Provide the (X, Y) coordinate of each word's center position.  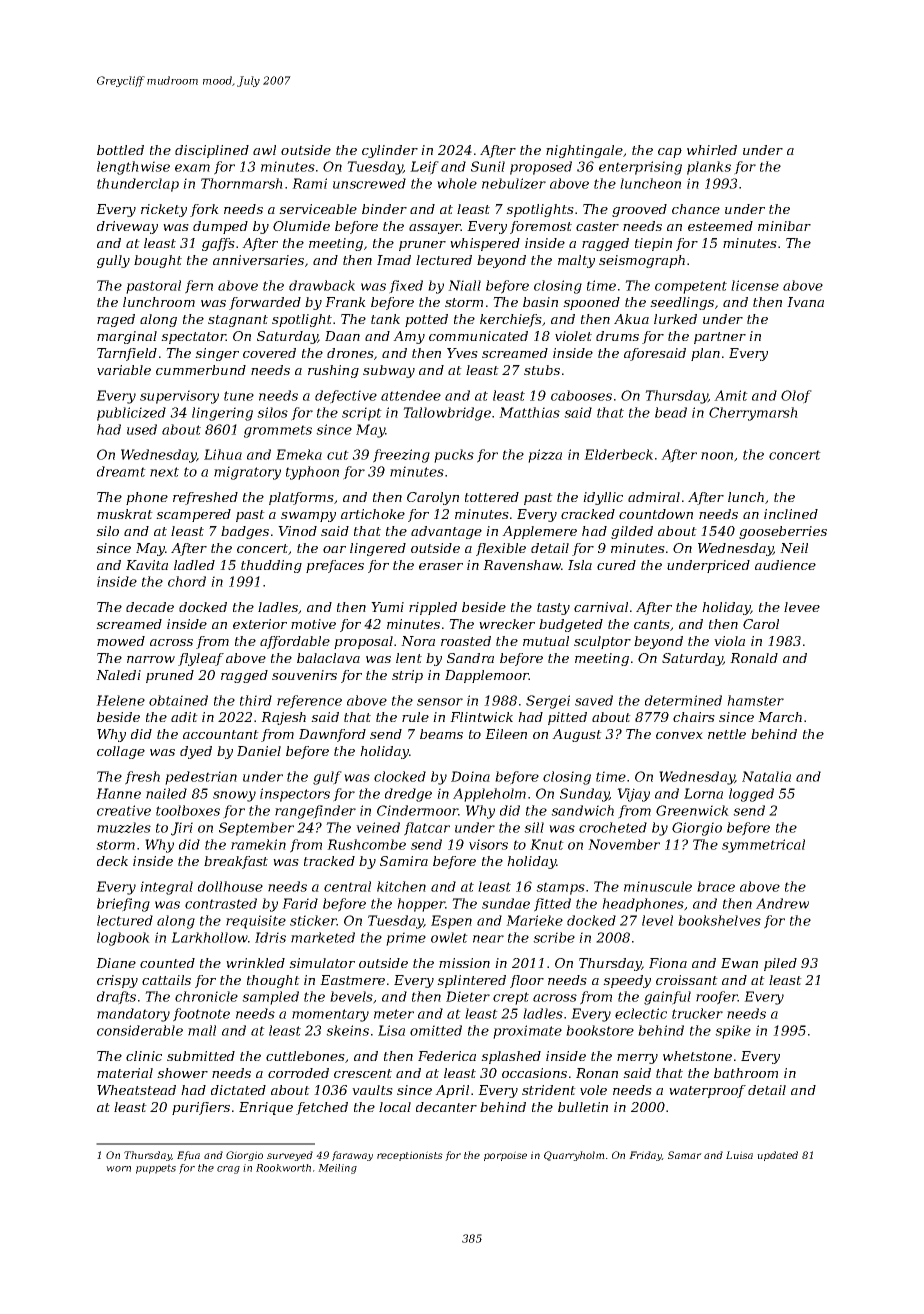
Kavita (147, 565)
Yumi (387, 607)
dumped (220, 227)
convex (679, 735)
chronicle (206, 996)
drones (350, 353)
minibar (784, 226)
